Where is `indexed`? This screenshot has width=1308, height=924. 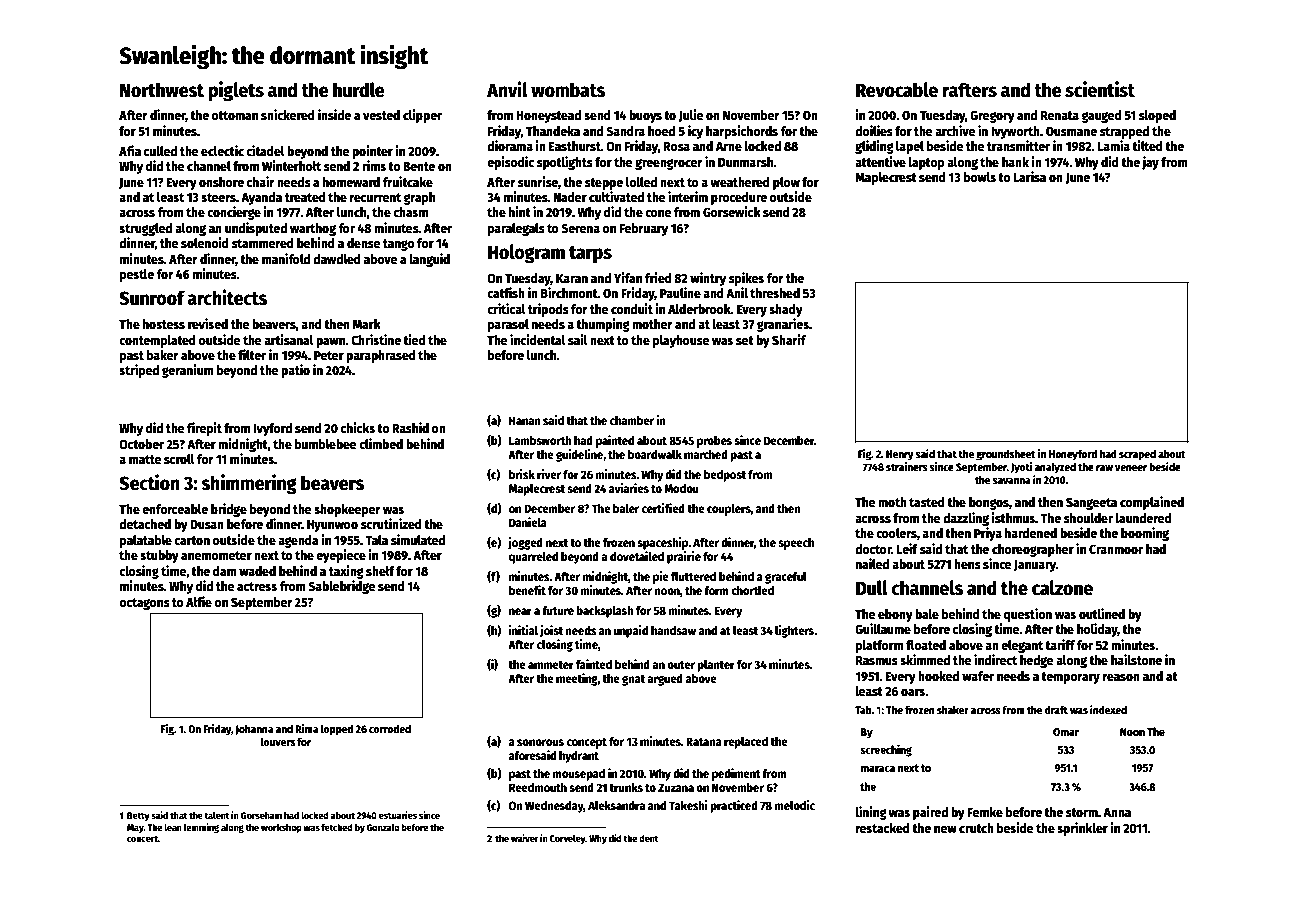
indexed is located at coordinates (1108, 709).
